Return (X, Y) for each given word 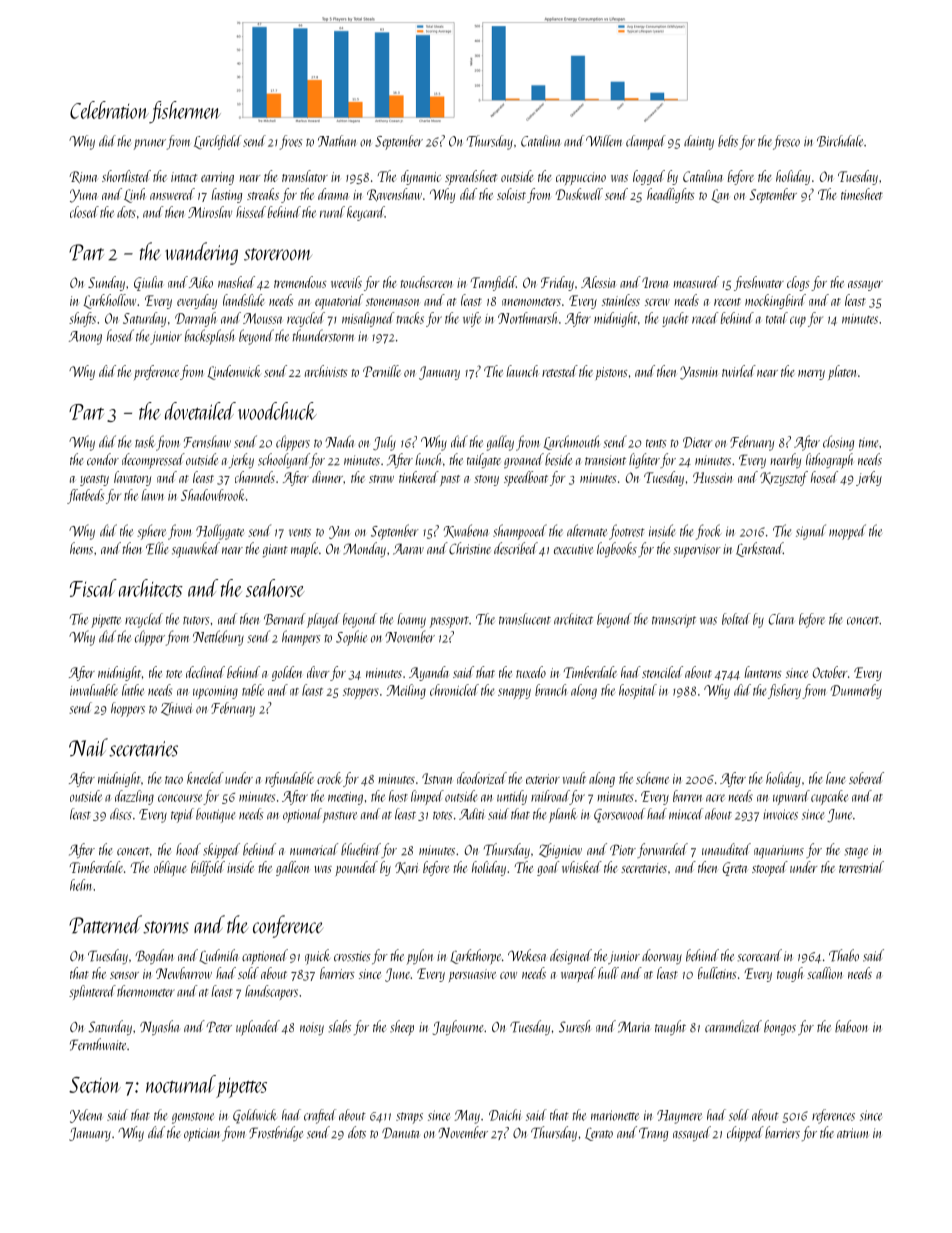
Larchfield (218, 142)
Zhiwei (176, 709)
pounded (357, 868)
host (398, 796)
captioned (265, 957)
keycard (366, 213)
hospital (638, 691)
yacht (675, 319)
